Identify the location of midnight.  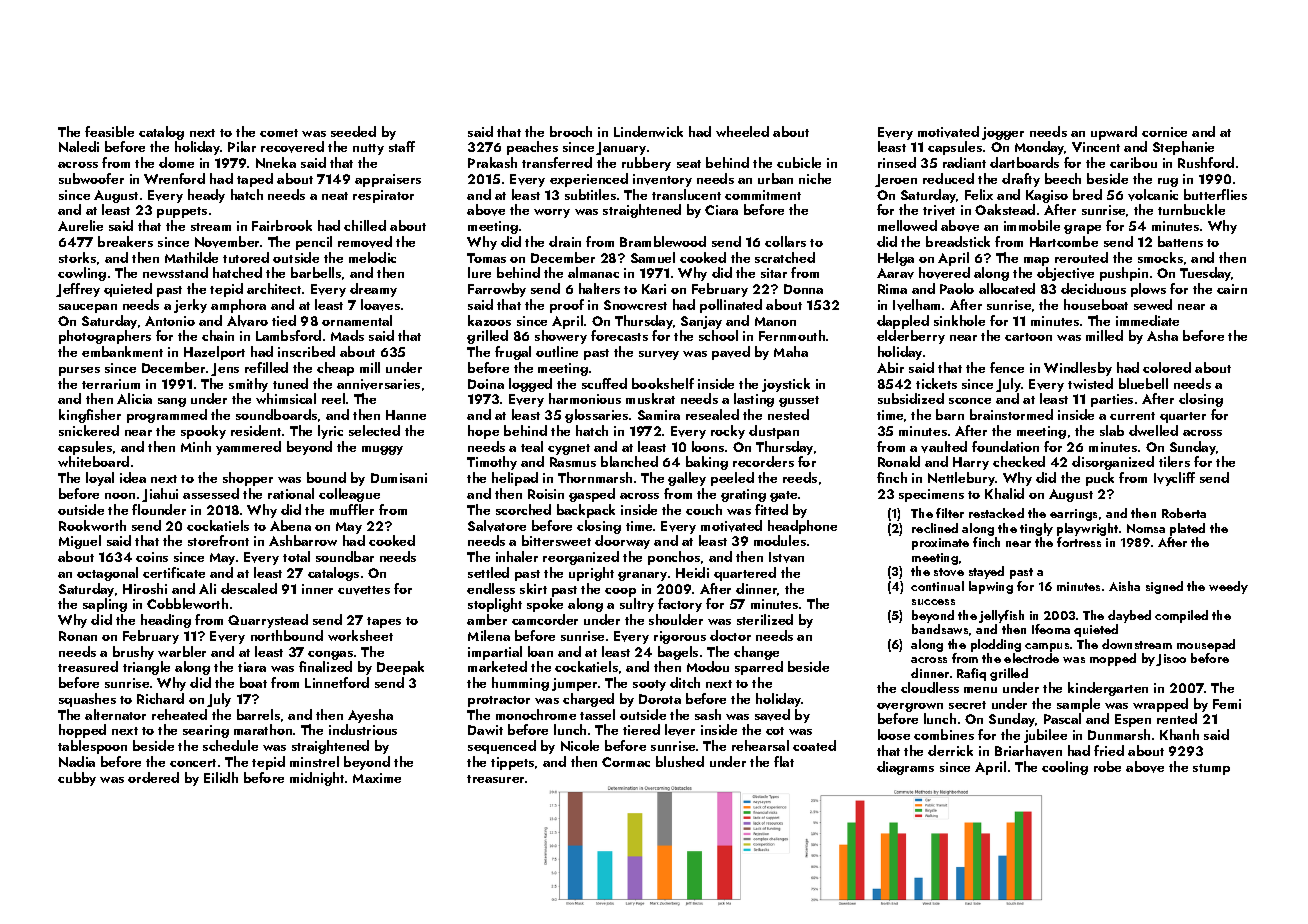
(317, 779).
